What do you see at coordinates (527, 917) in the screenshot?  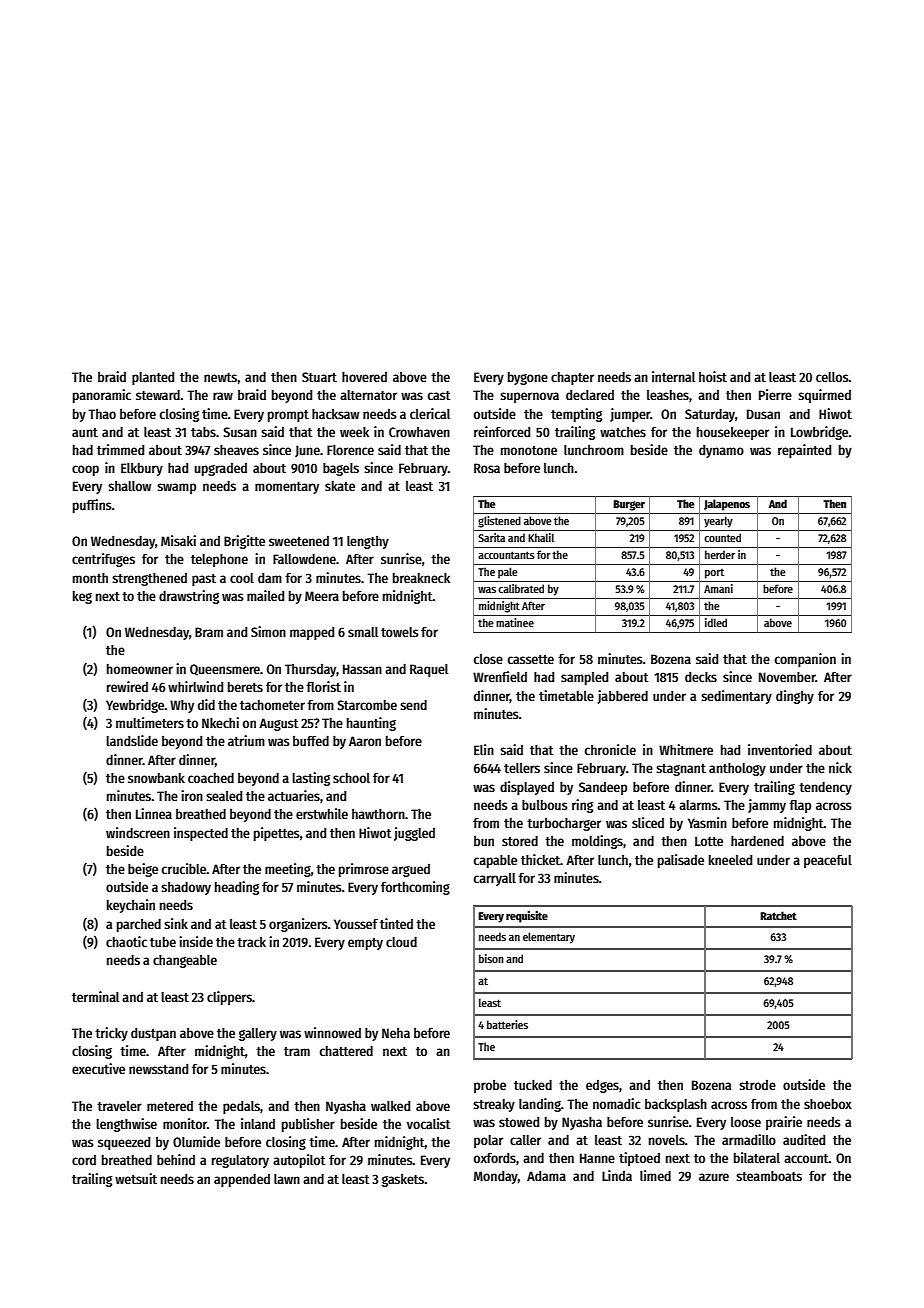 I see `requisite` at bounding box center [527, 917].
